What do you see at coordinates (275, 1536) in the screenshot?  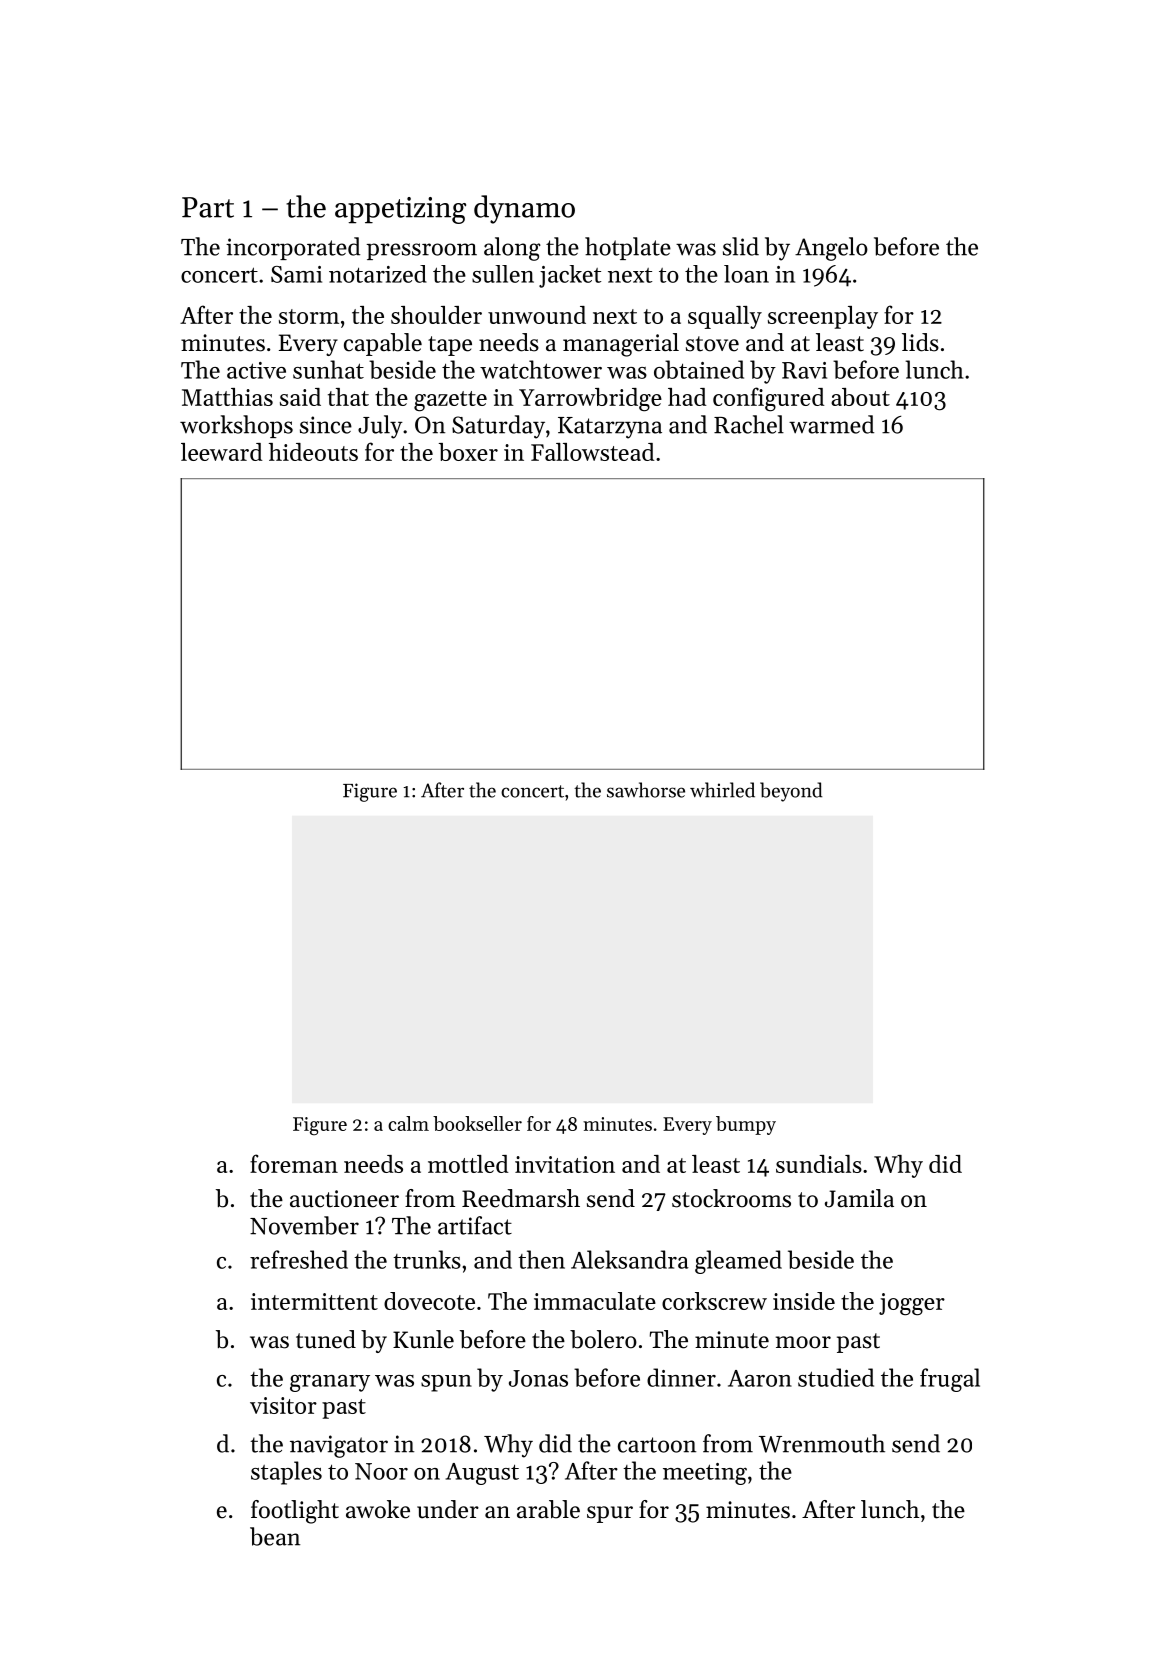 I see `bean` at bounding box center [275, 1536].
